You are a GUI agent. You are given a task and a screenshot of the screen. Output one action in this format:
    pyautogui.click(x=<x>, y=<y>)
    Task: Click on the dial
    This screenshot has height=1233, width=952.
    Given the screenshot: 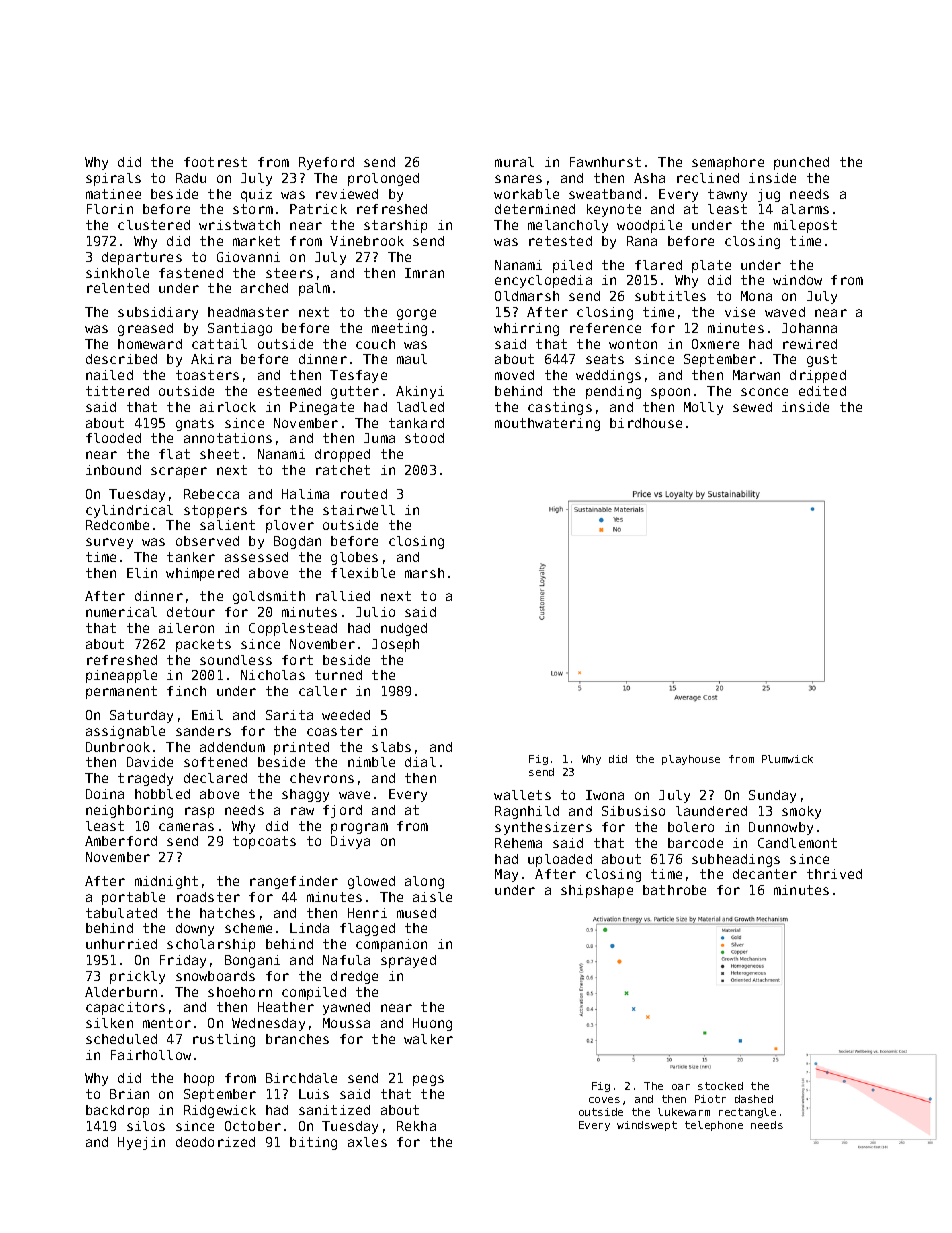 What is the action you would take?
    pyautogui.click(x=420, y=762)
